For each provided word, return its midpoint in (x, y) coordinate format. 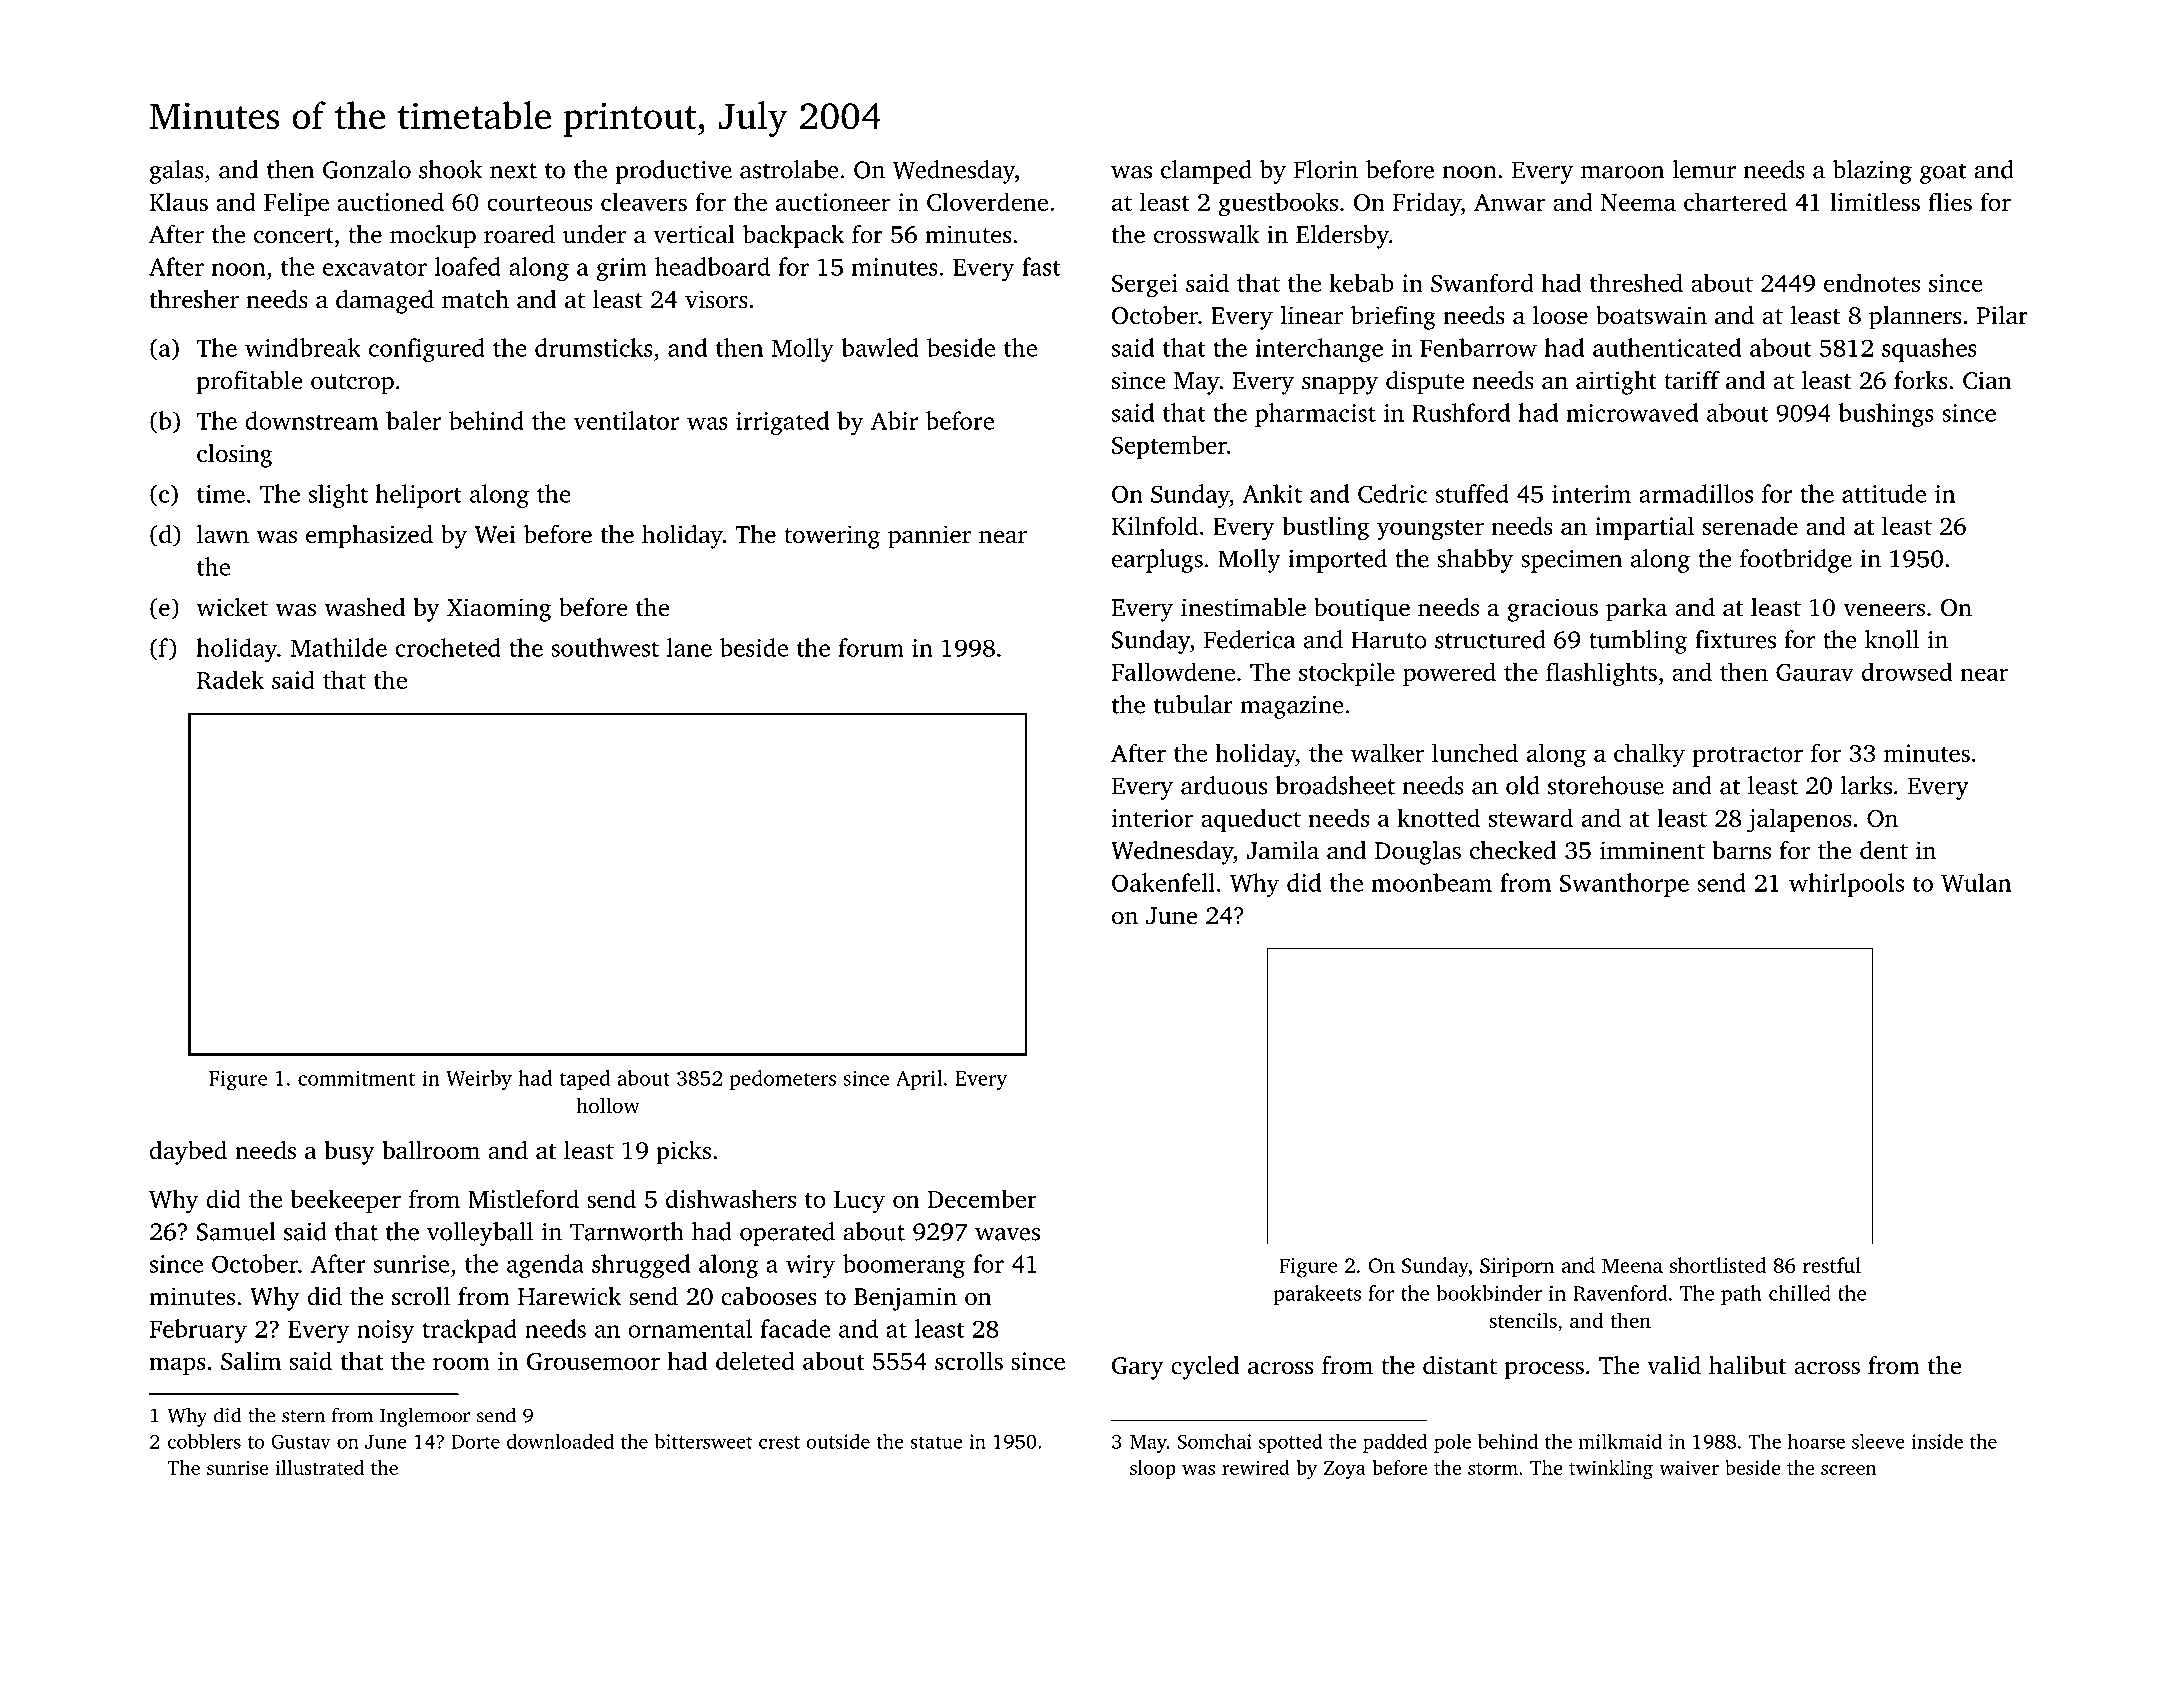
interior (1152, 818)
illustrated (319, 1467)
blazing (1872, 172)
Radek (230, 679)
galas (177, 172)
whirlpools (1846, 885)
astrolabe (789, 169)
